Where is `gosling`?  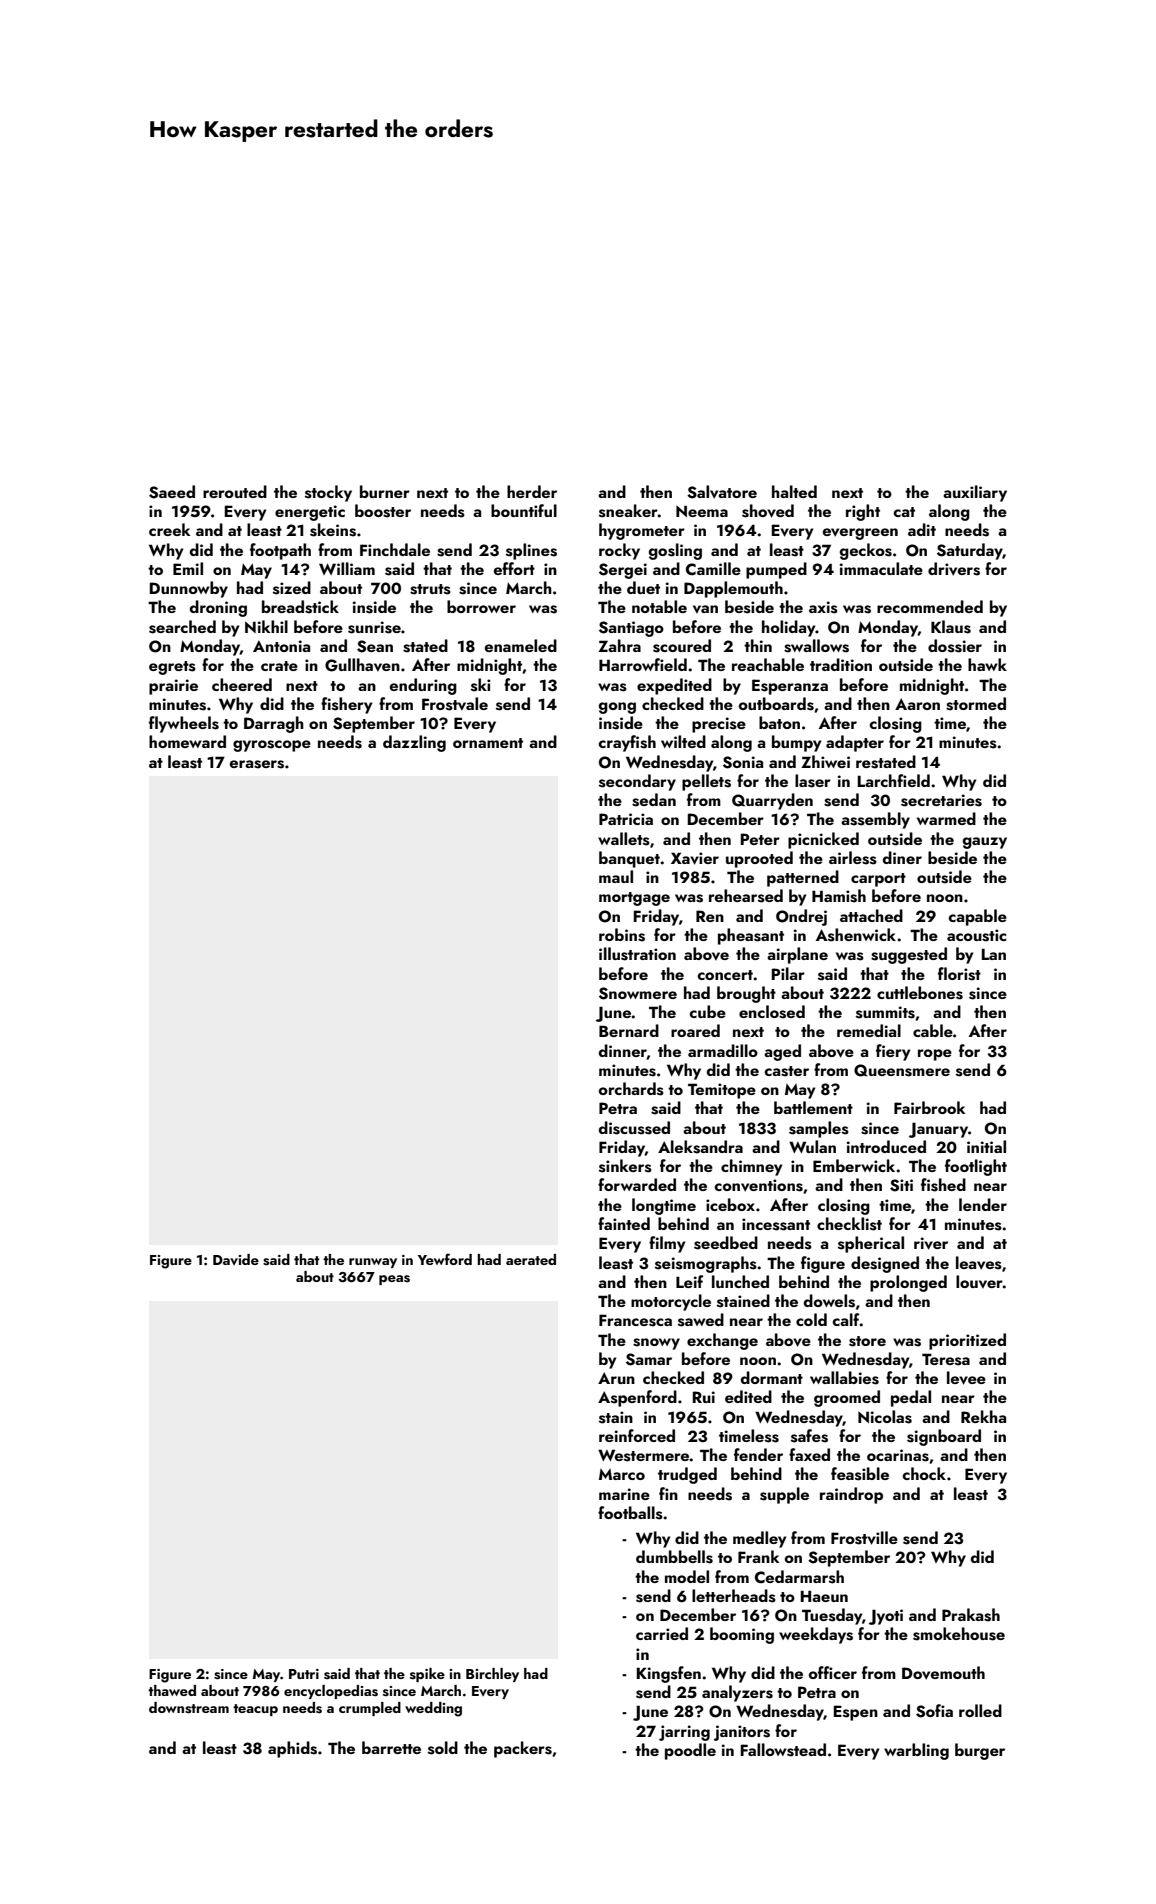 gosling is located at coordinates (675, 551).
